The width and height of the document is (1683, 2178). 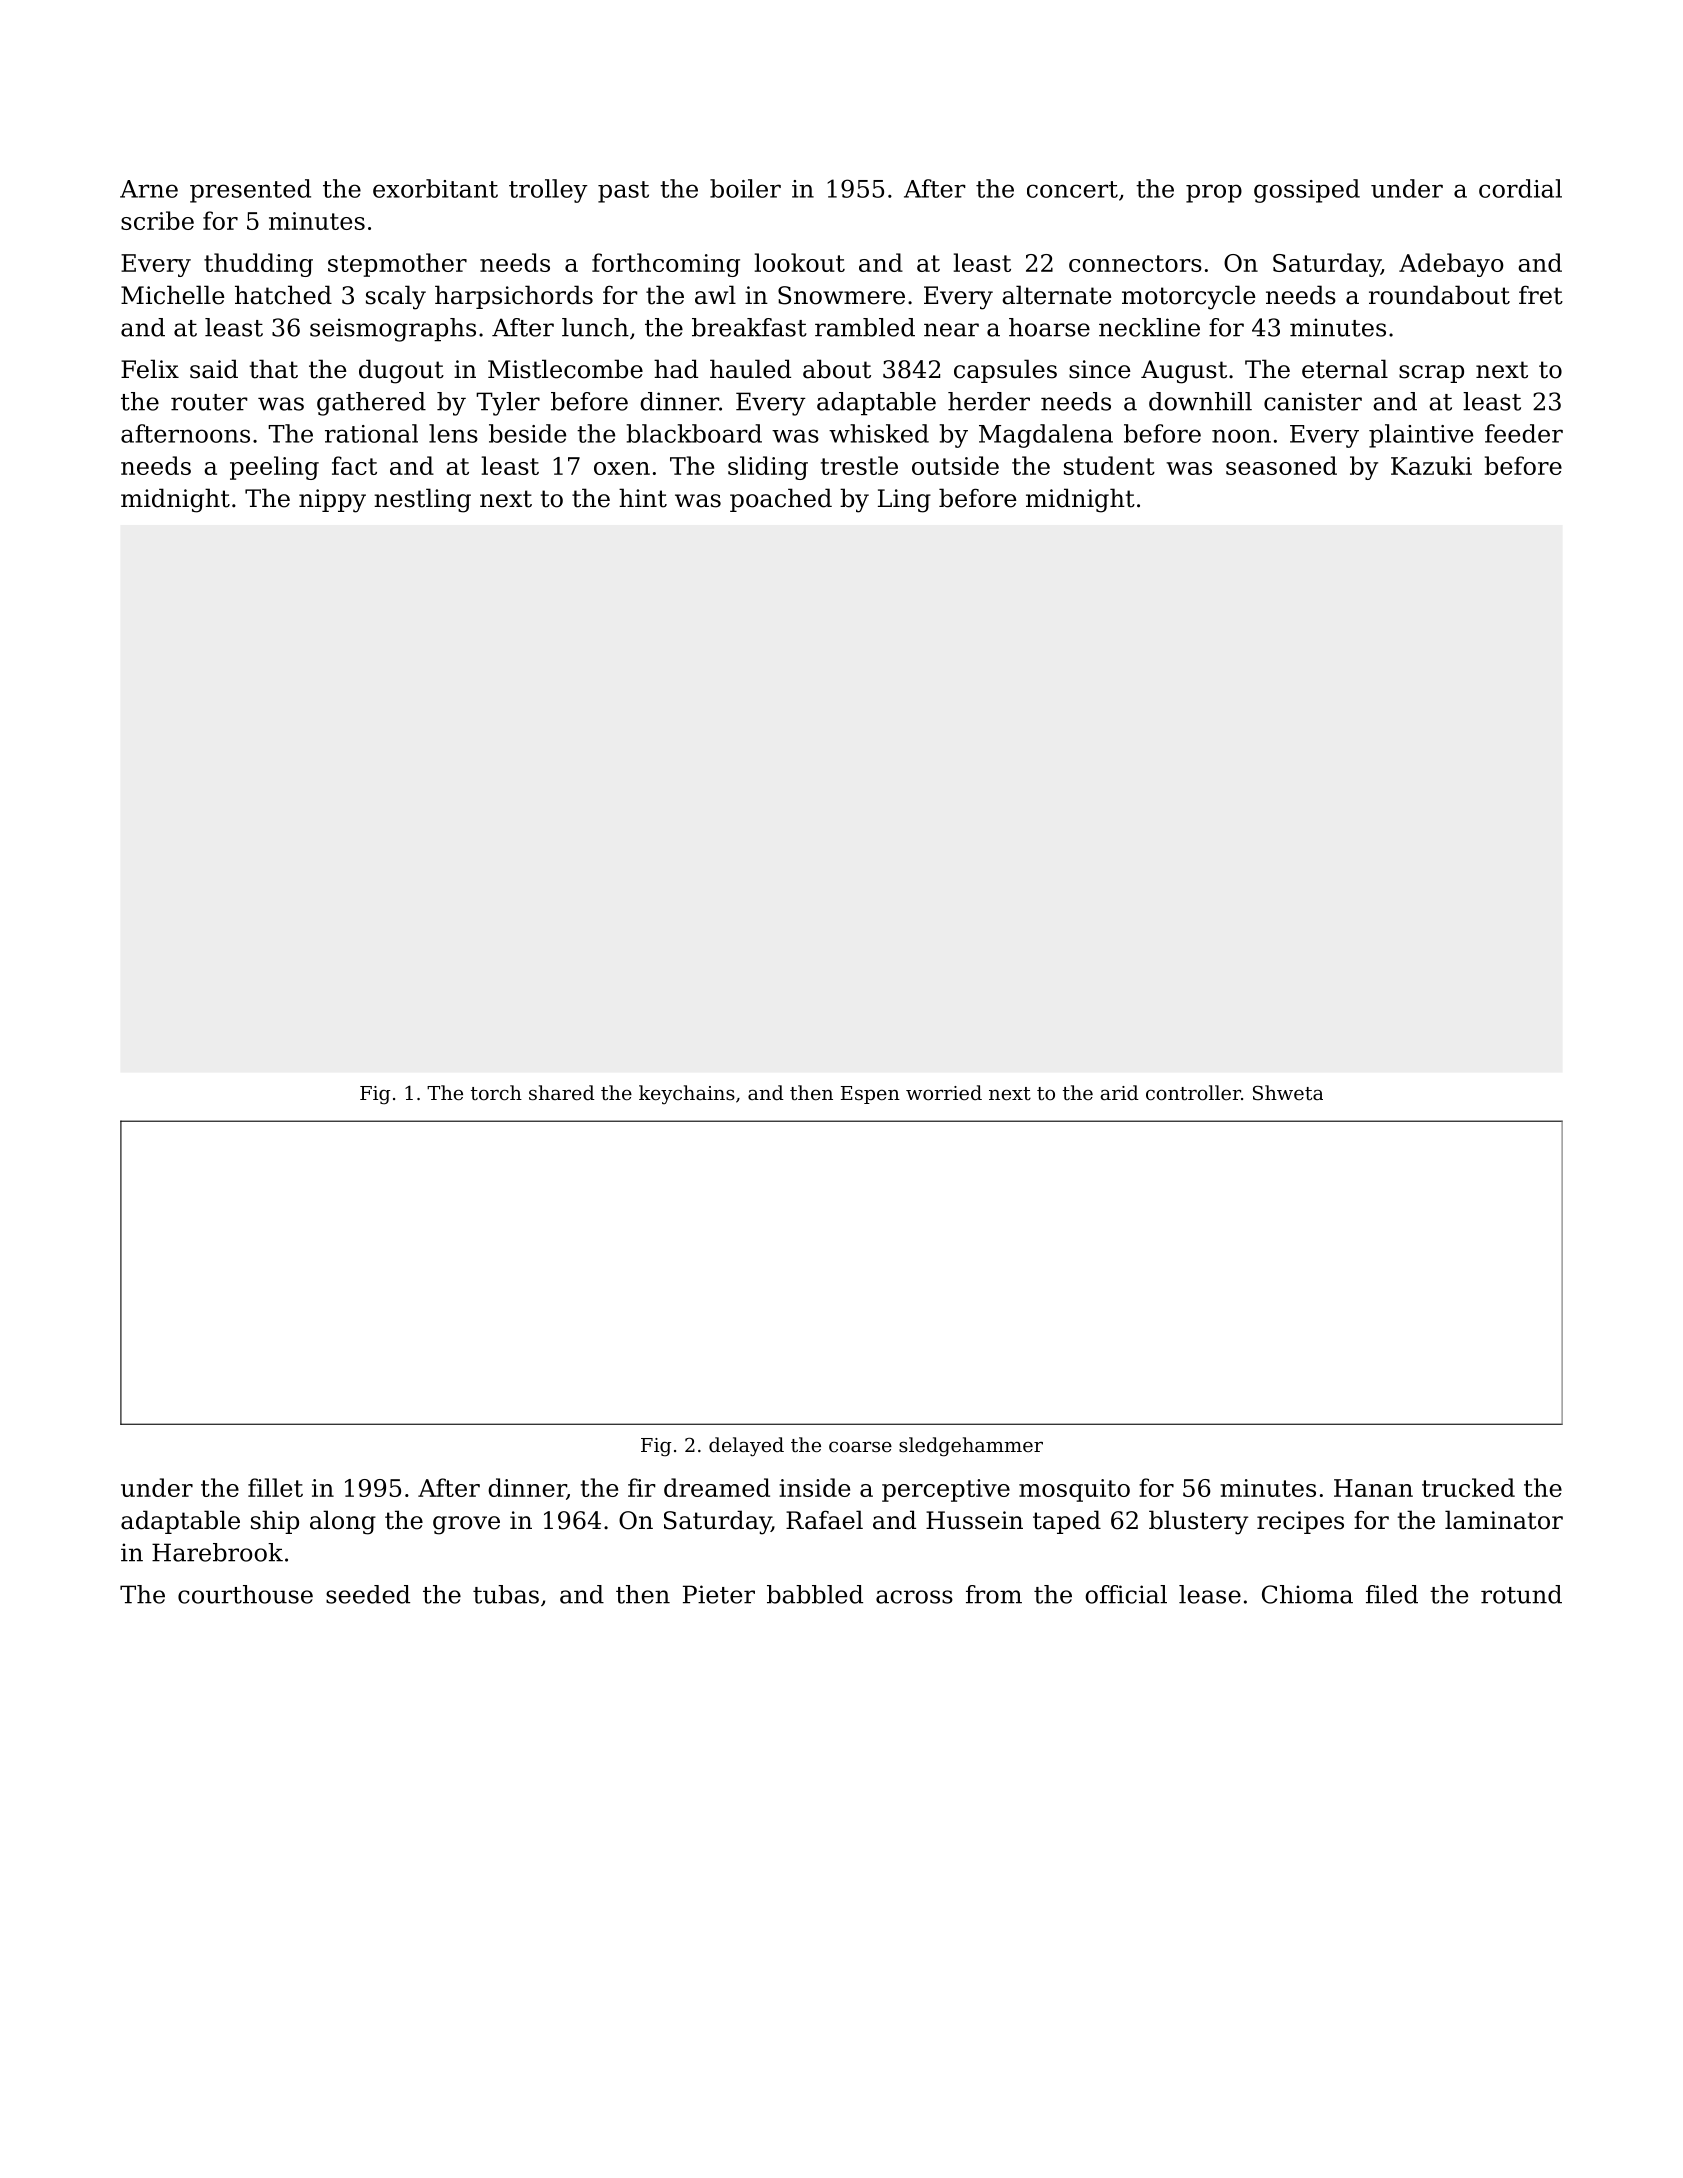 What do you see at coordinates (149, 189) in the document?
I see `Arne` at bounding box center [149, 189].
